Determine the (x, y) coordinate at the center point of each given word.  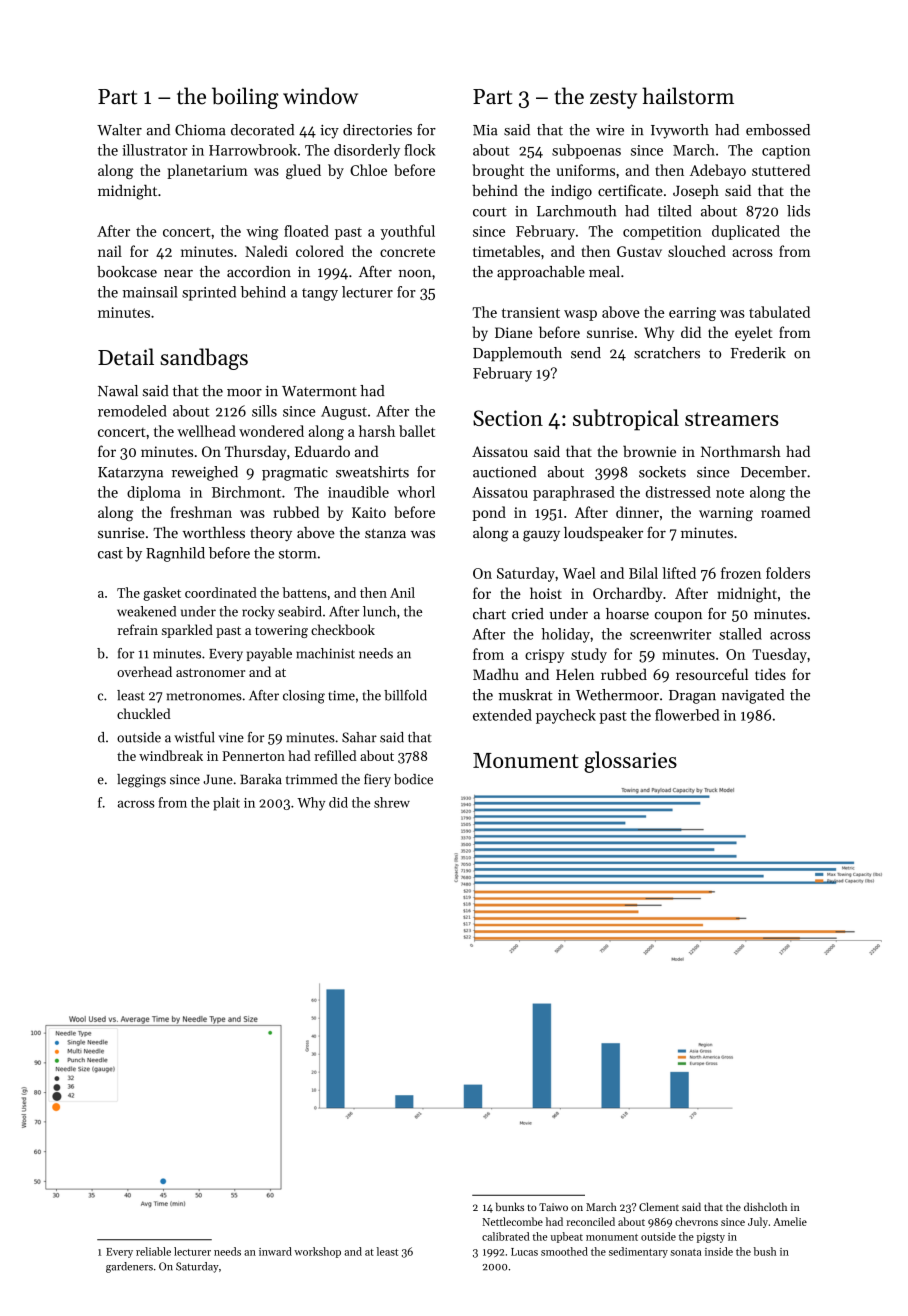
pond (489, 513)
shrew (392, 802)
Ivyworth (680, 131)
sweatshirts (372, 472)
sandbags (204, 359)
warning (726, 514)
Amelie (790, 1221)
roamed (785, 512)
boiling (245, 98)
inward (275, 1251)
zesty (613, 99)
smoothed (564, 1251)
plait (226, 804)
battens (304, 592)
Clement (659, 1206)
